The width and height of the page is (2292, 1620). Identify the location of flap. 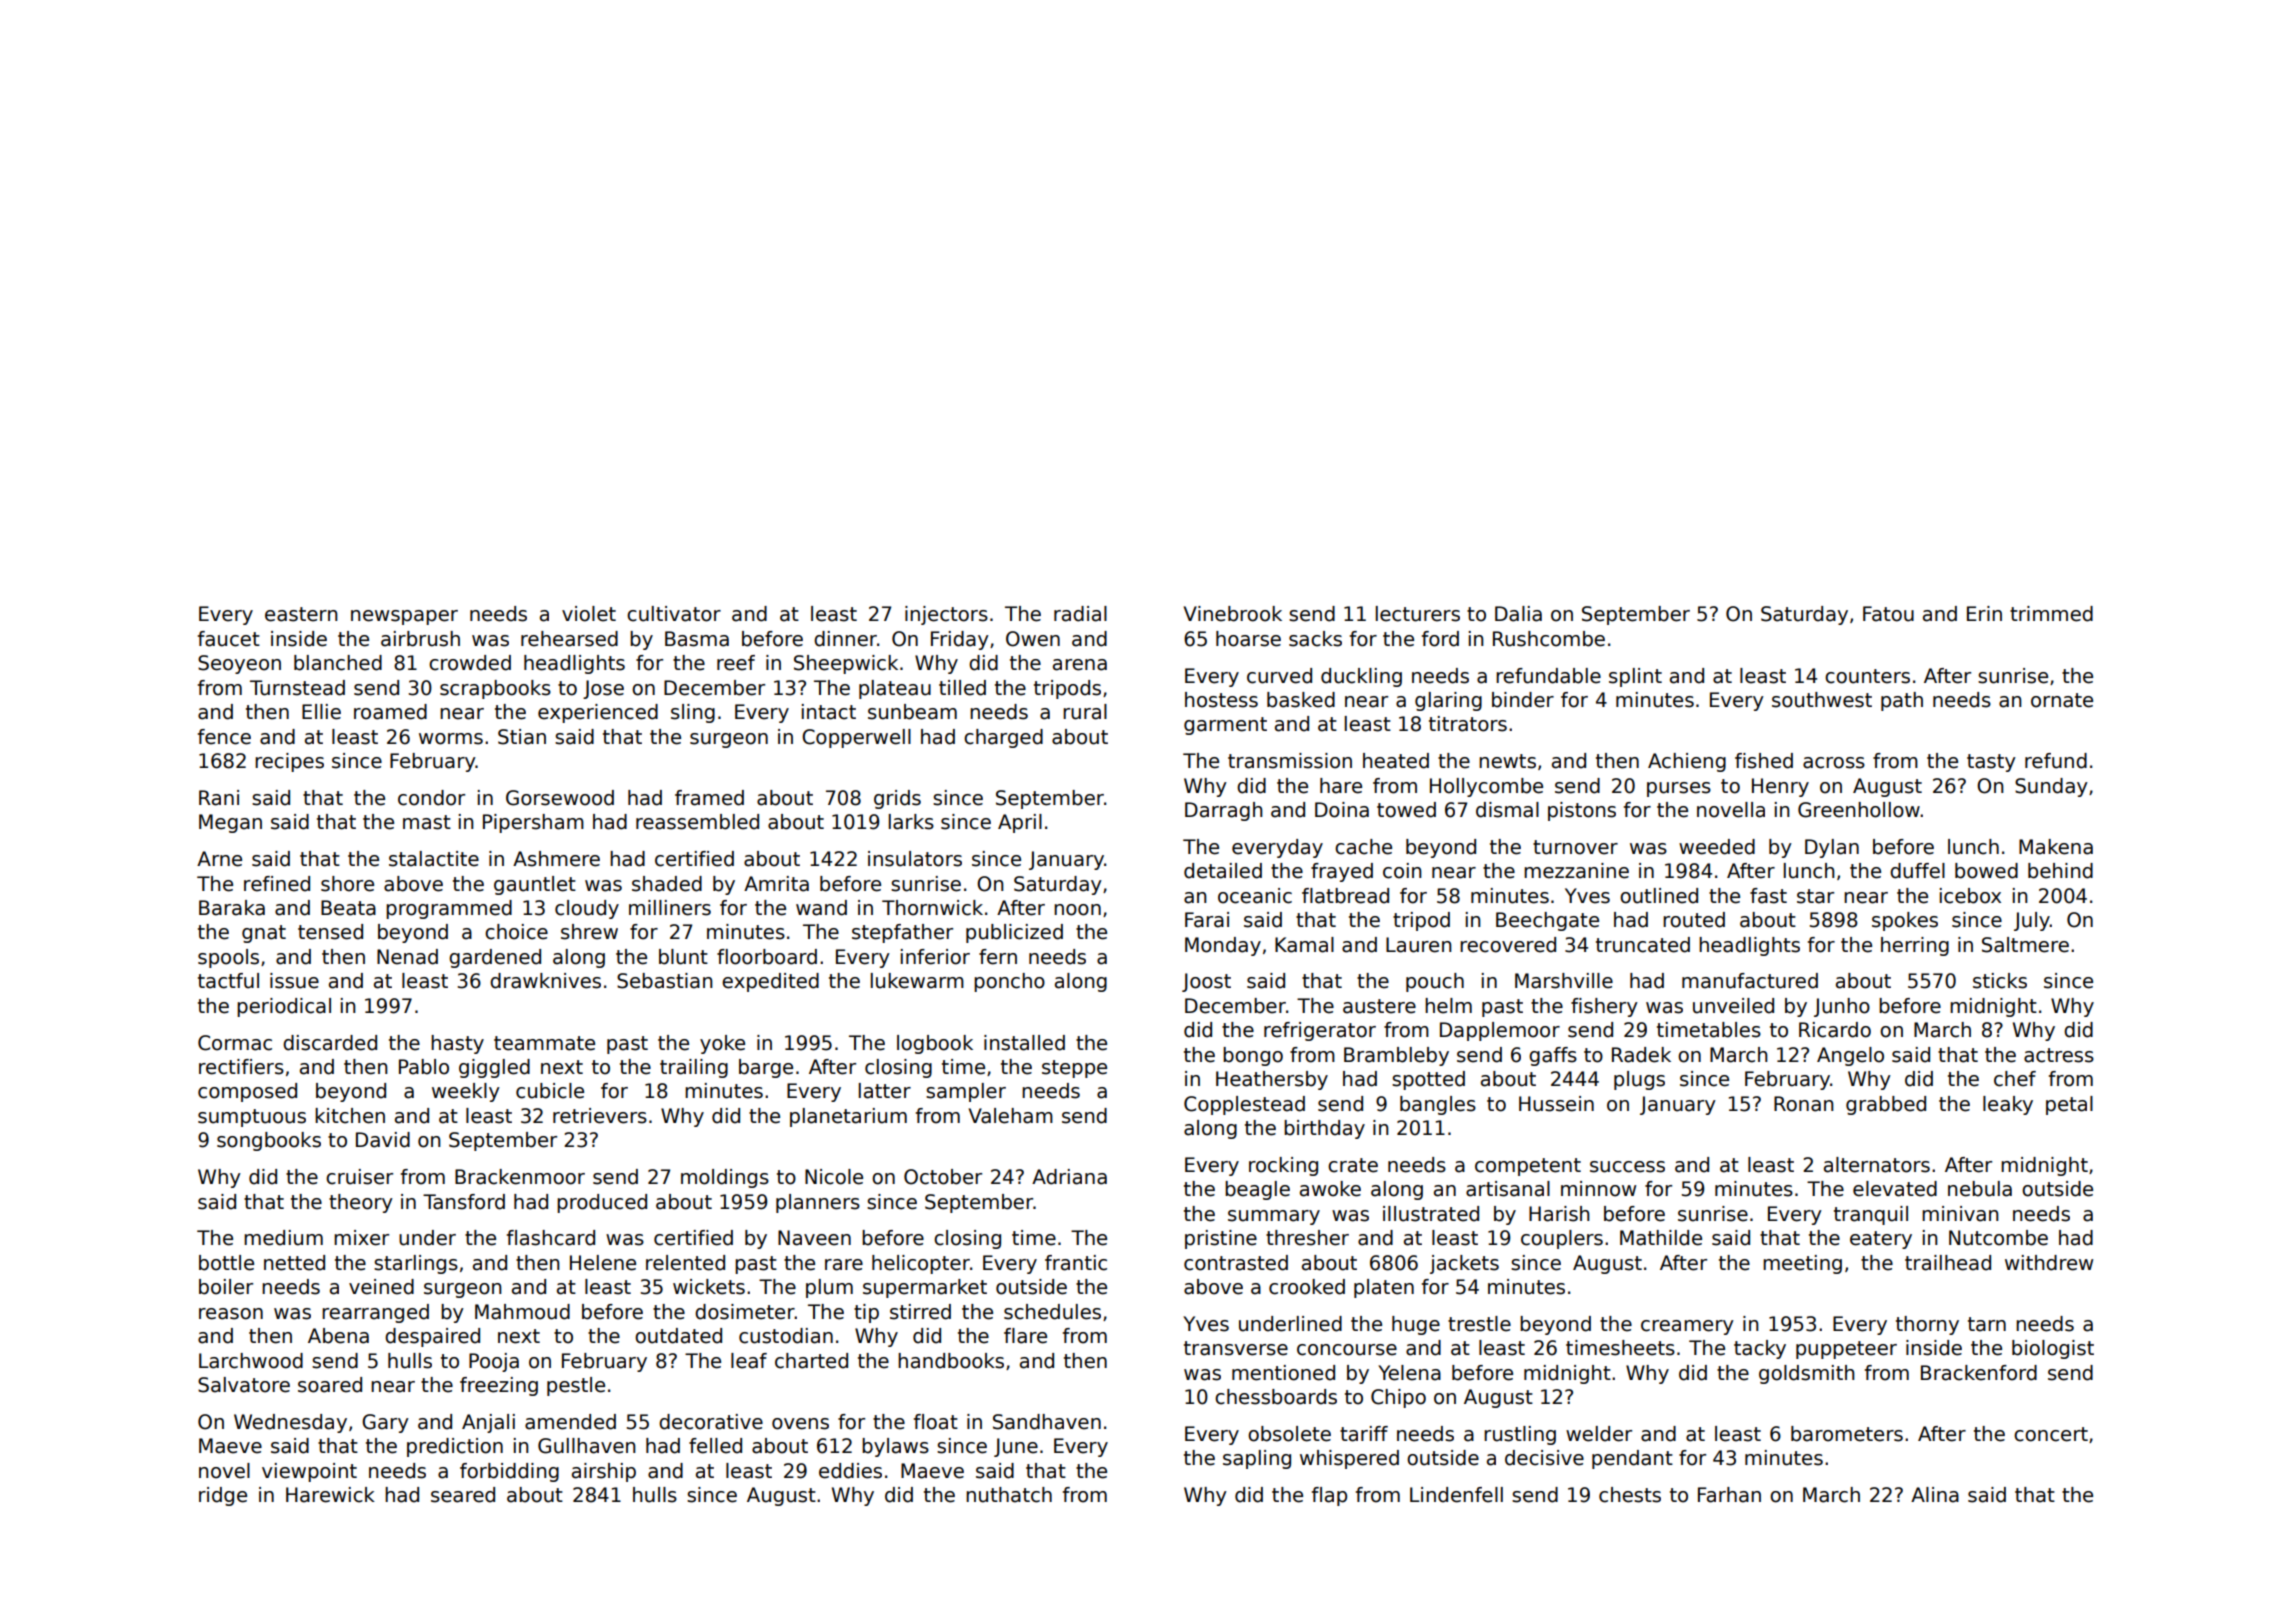
(1329, 1496).
